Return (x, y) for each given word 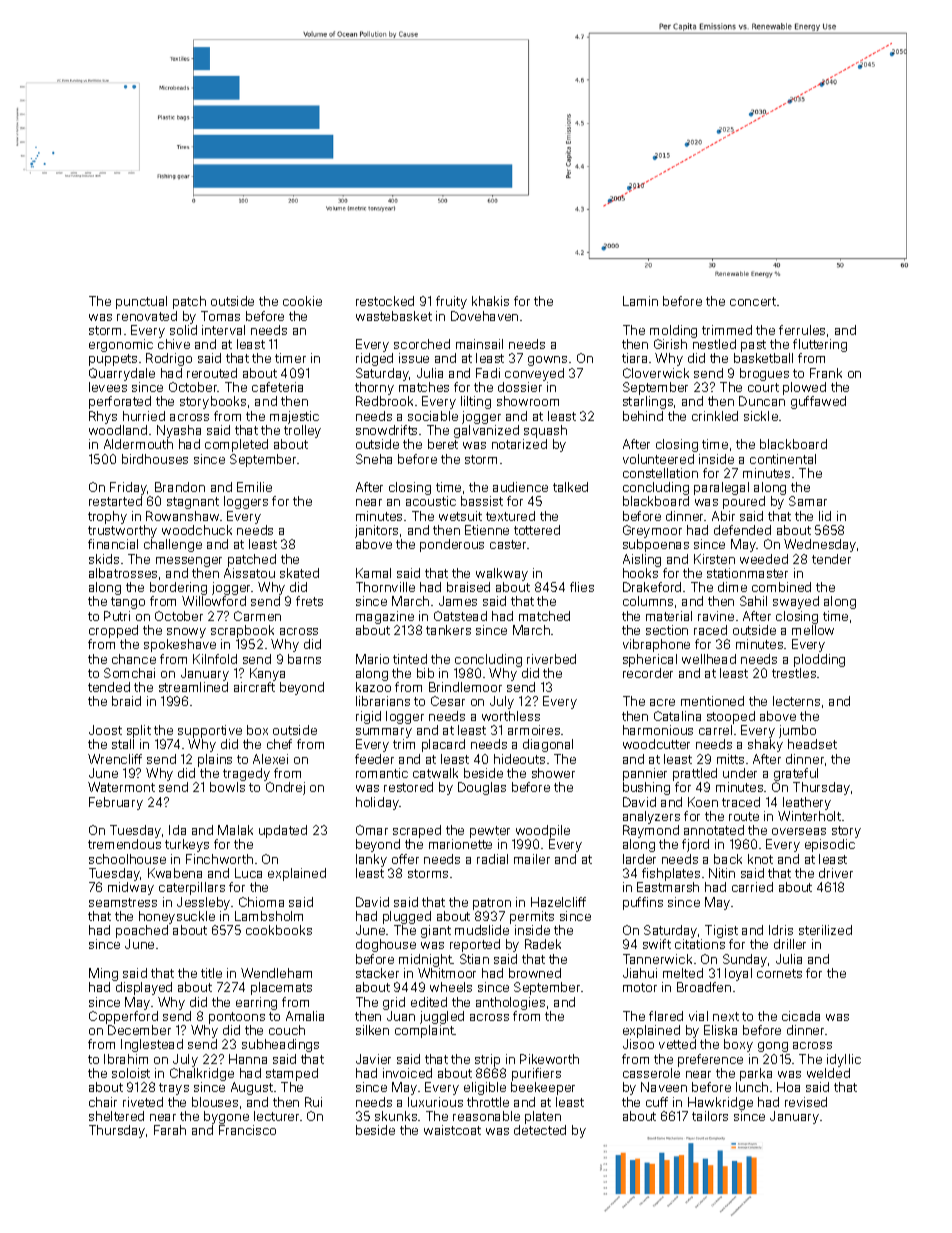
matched (544, 616)
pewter (490, 832)
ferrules (802, 330)
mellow (813, 630)
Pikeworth (549, 1059)
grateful (796, 774)
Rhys (103, 417)
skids (104, 559)
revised (806, 1102)
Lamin (640, 301)
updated (283, 831)
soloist (131, 1073)
